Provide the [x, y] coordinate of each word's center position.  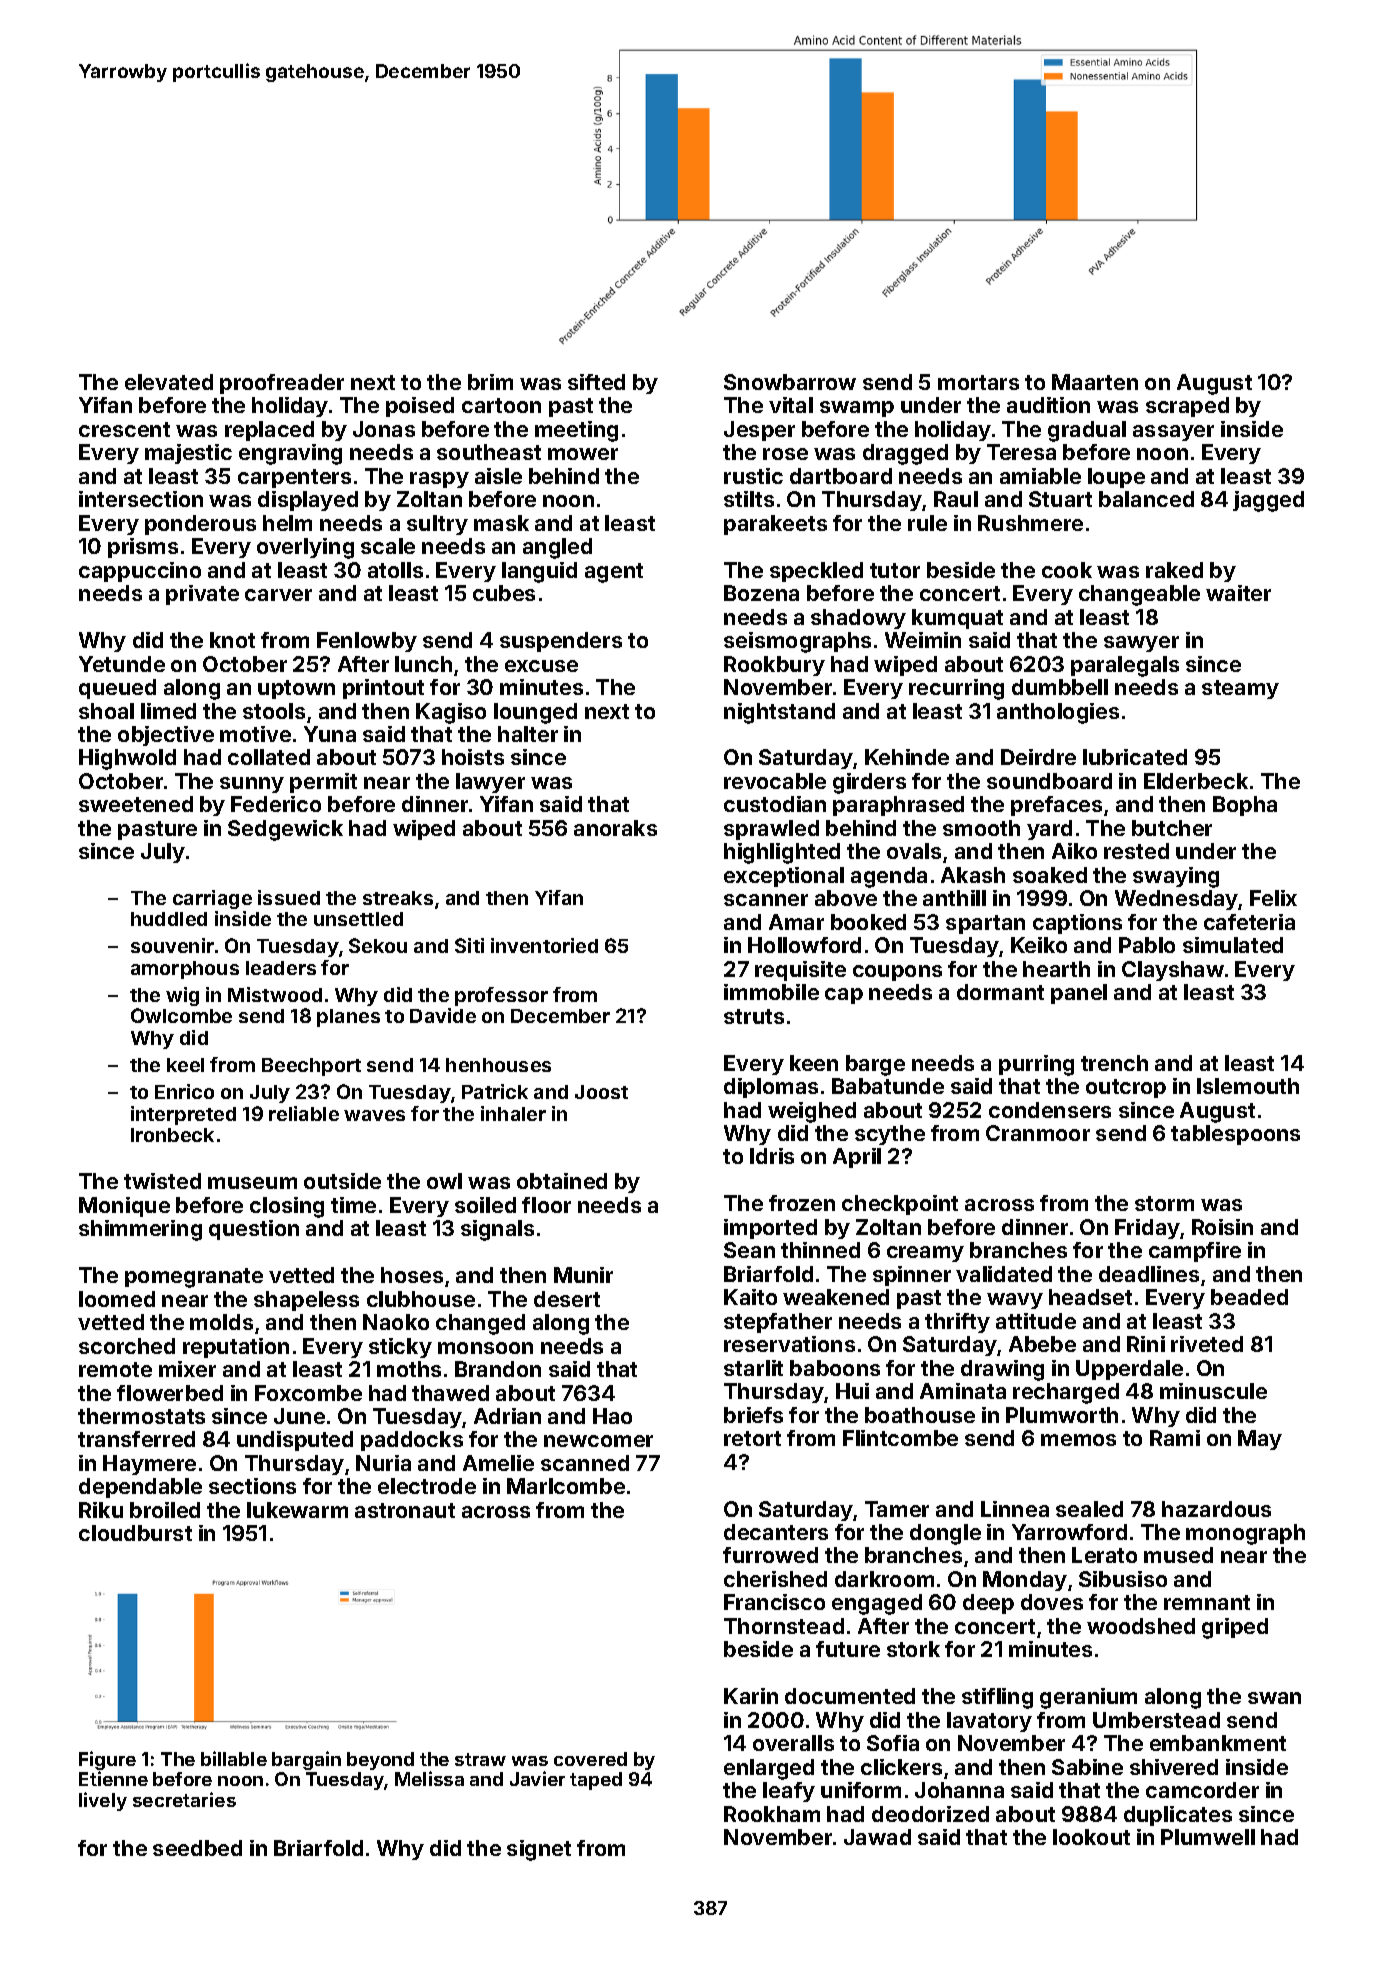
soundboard [1049, 781]
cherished [775, 1579]
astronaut [405, 1510]
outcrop [1126, 1088]
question [254, 1230]
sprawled [771, 830]
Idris [772, 1156]
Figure [107, 1760]
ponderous [200, 525]
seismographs [797, 642]
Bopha [1245, 806]
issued [289, 897]
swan [1274, 1698]
